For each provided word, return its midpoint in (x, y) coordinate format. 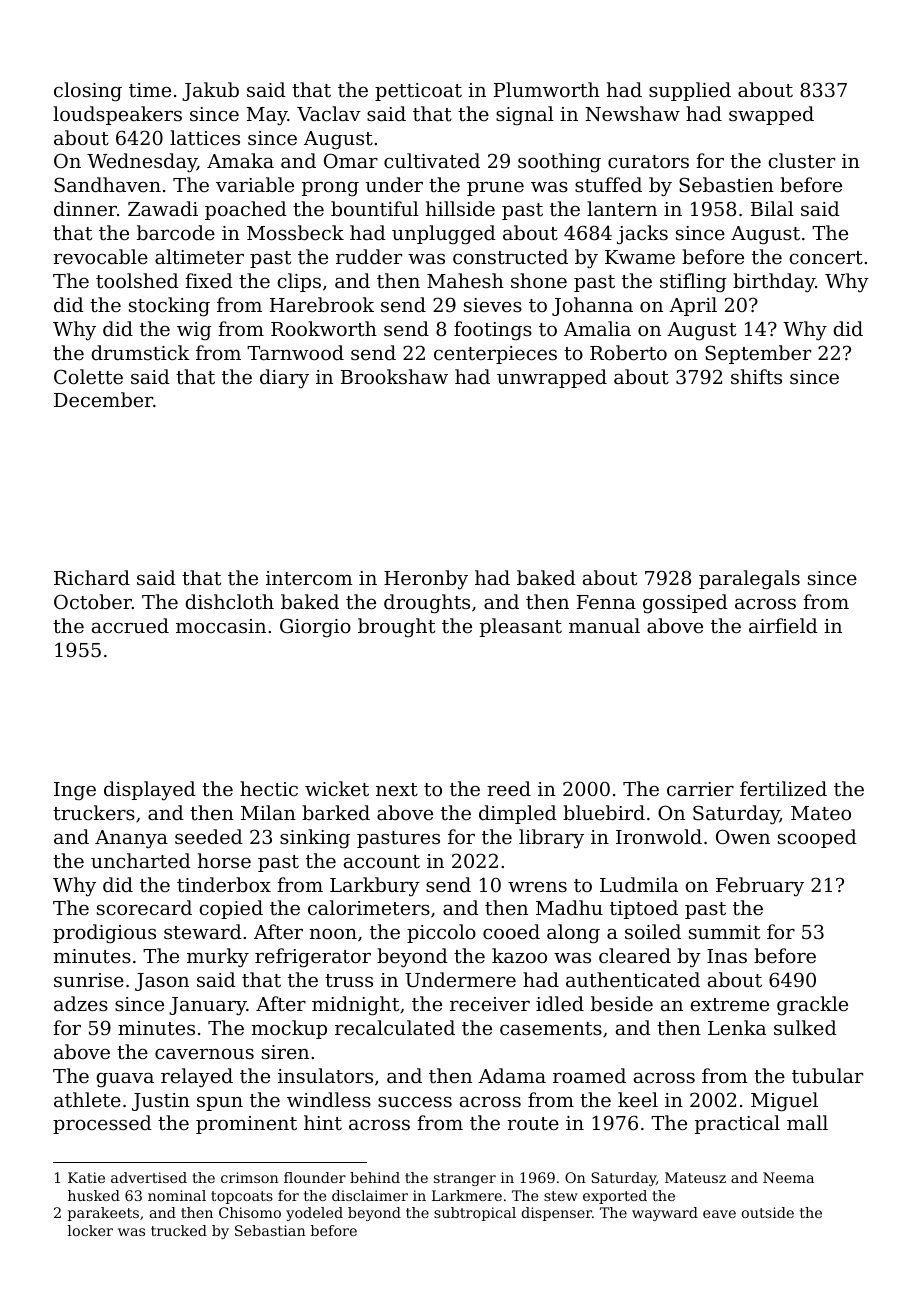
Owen (743, 836)
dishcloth (229, 601)
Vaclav (329, 113)
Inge (75, 791)
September (758, 354)
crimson (250, 1177)
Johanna (592, 306)
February (760, 887)
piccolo (441, 933)
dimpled (518, 814)
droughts (427, 604)
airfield (783, 625)
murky (218, 957)
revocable (100, 256)
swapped (771, 115)
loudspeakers (117, 115)
